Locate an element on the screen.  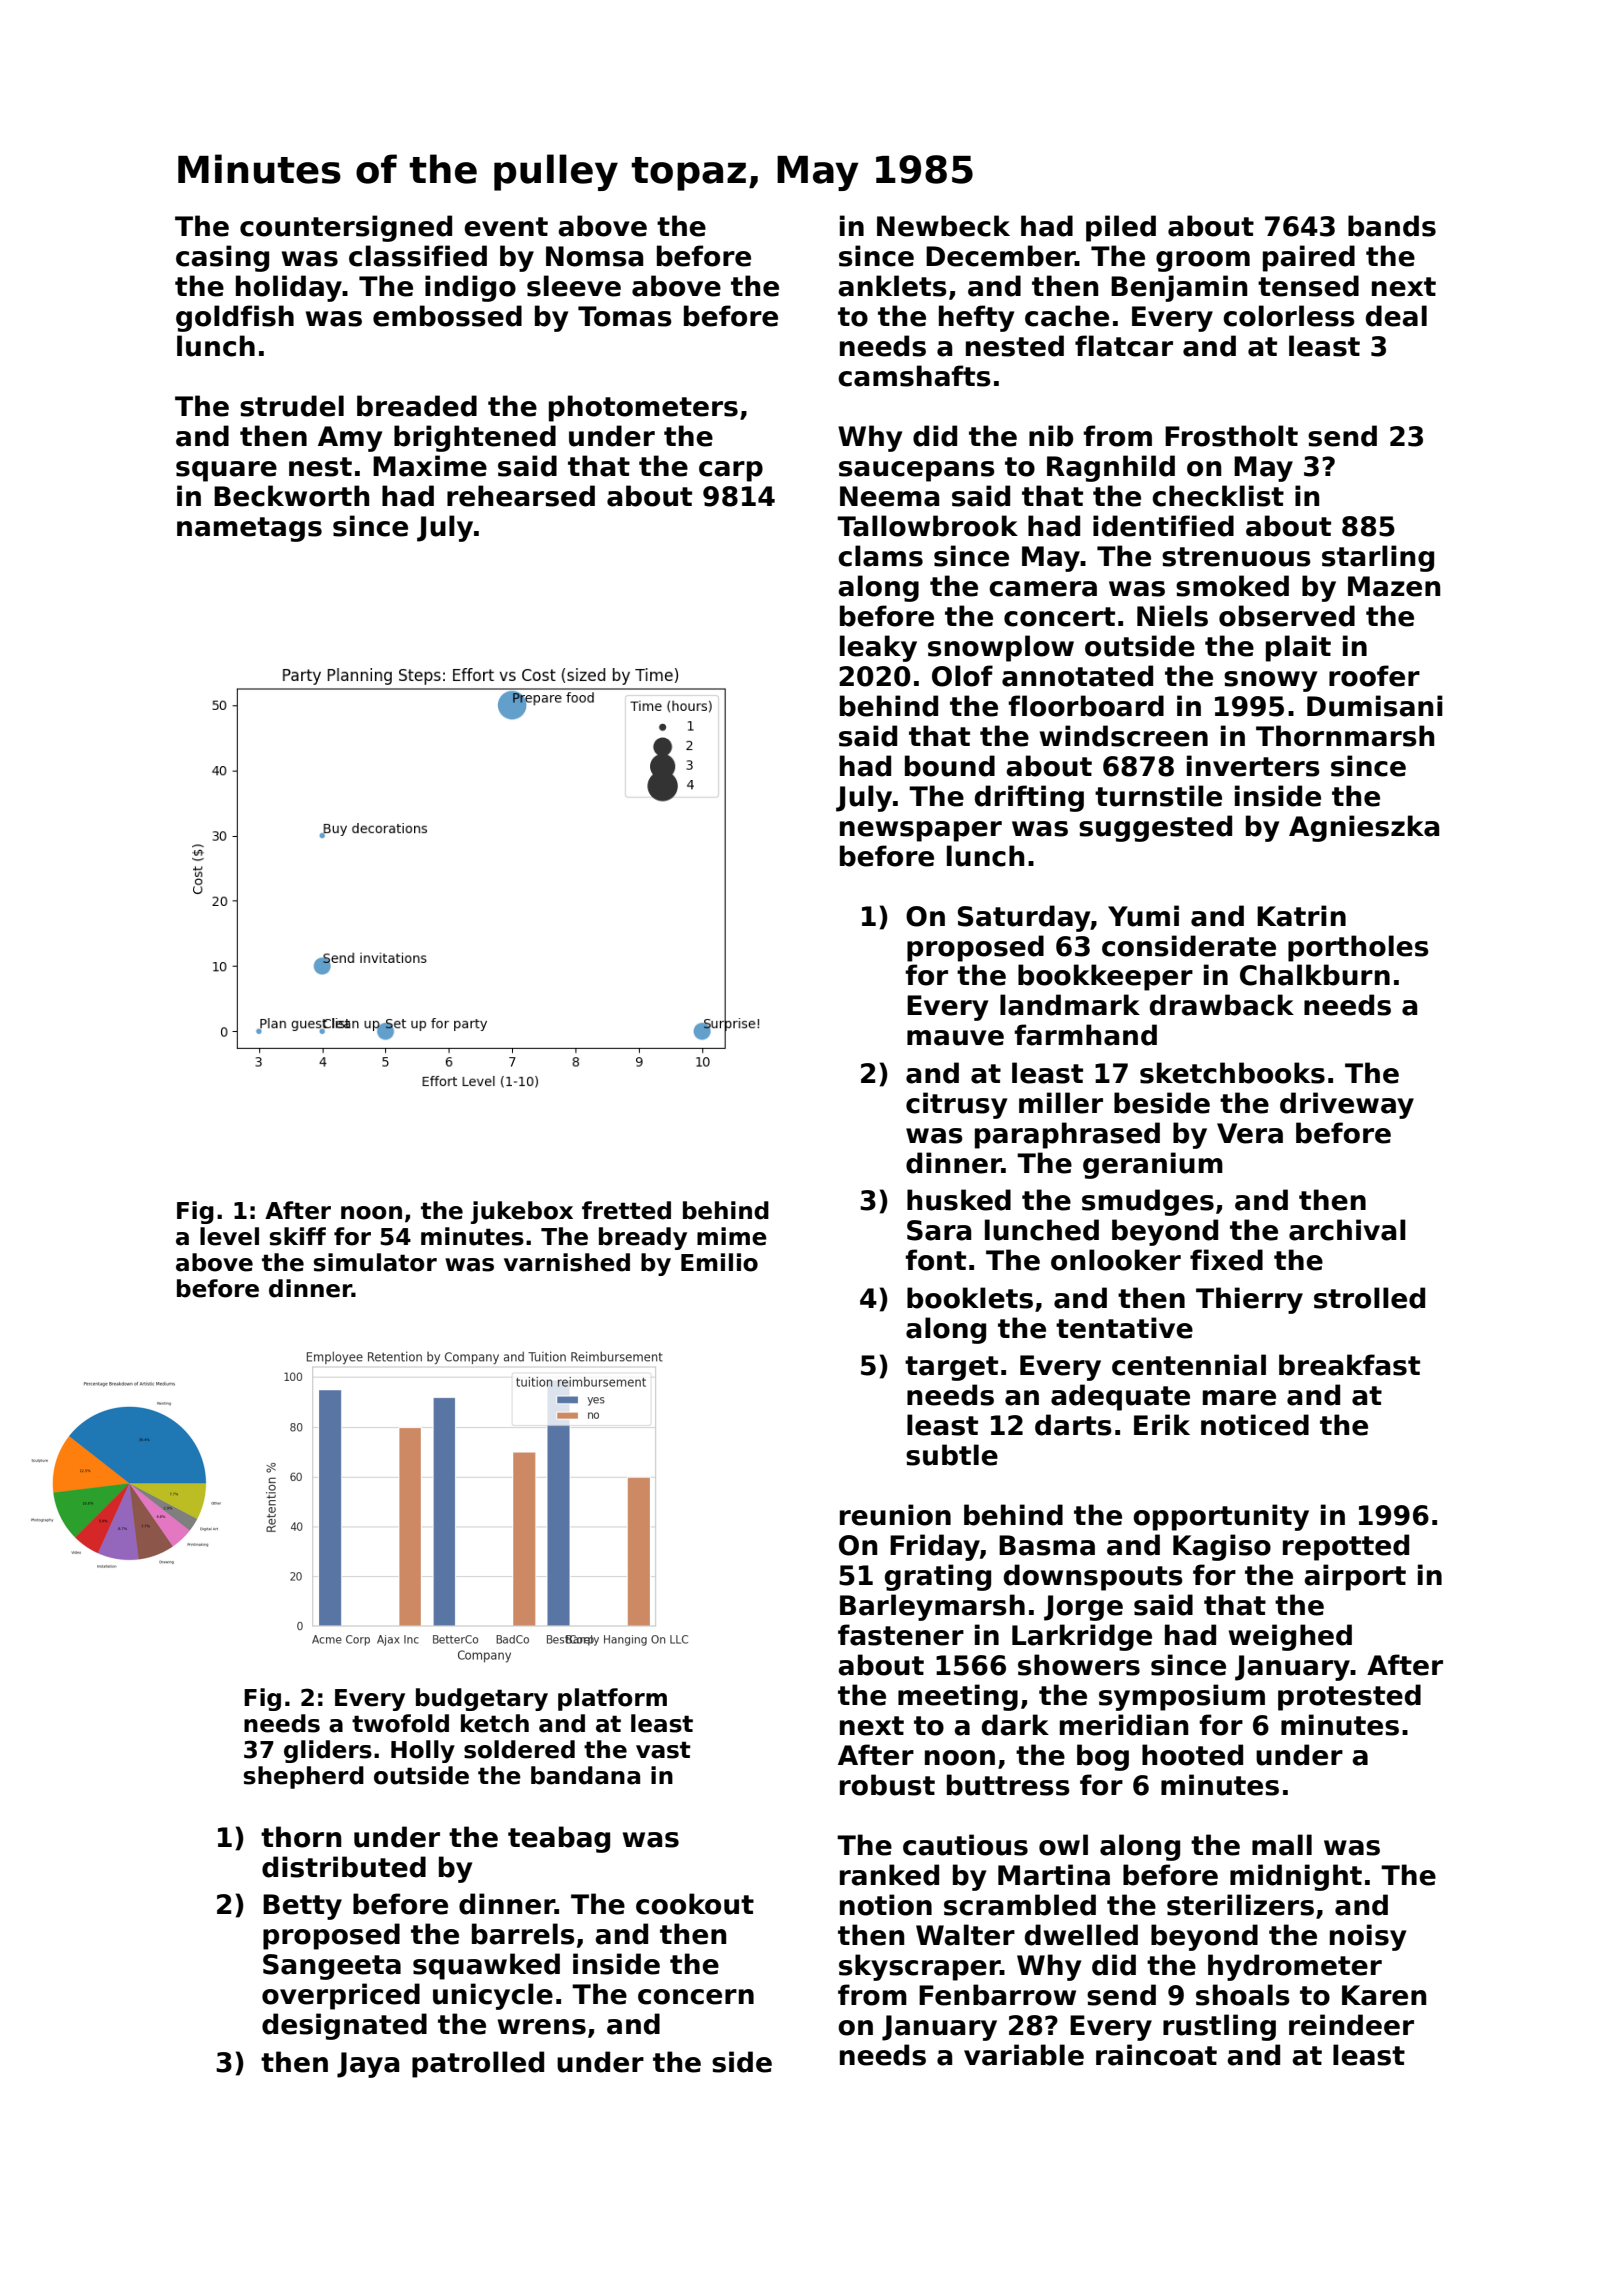
Frostholt is located at coordinates (1231, 436).
